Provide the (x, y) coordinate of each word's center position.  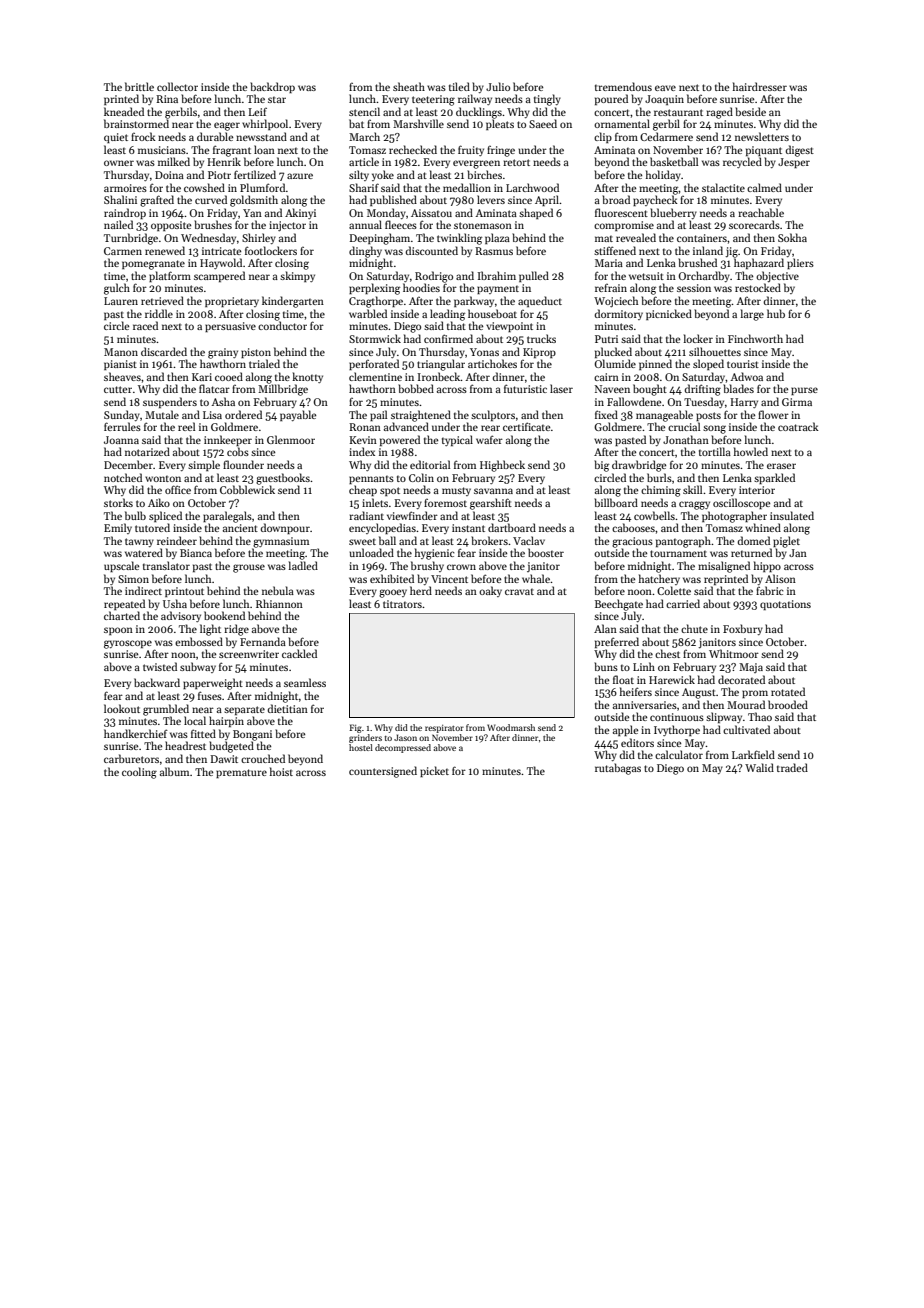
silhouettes (715, 351)
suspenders (170, 402)
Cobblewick (247, 489)
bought (650, 390)
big (601, 466)
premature (241, 773)
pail (378, 415)
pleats (500, 124)
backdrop (272, 87)
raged (719, 113)
